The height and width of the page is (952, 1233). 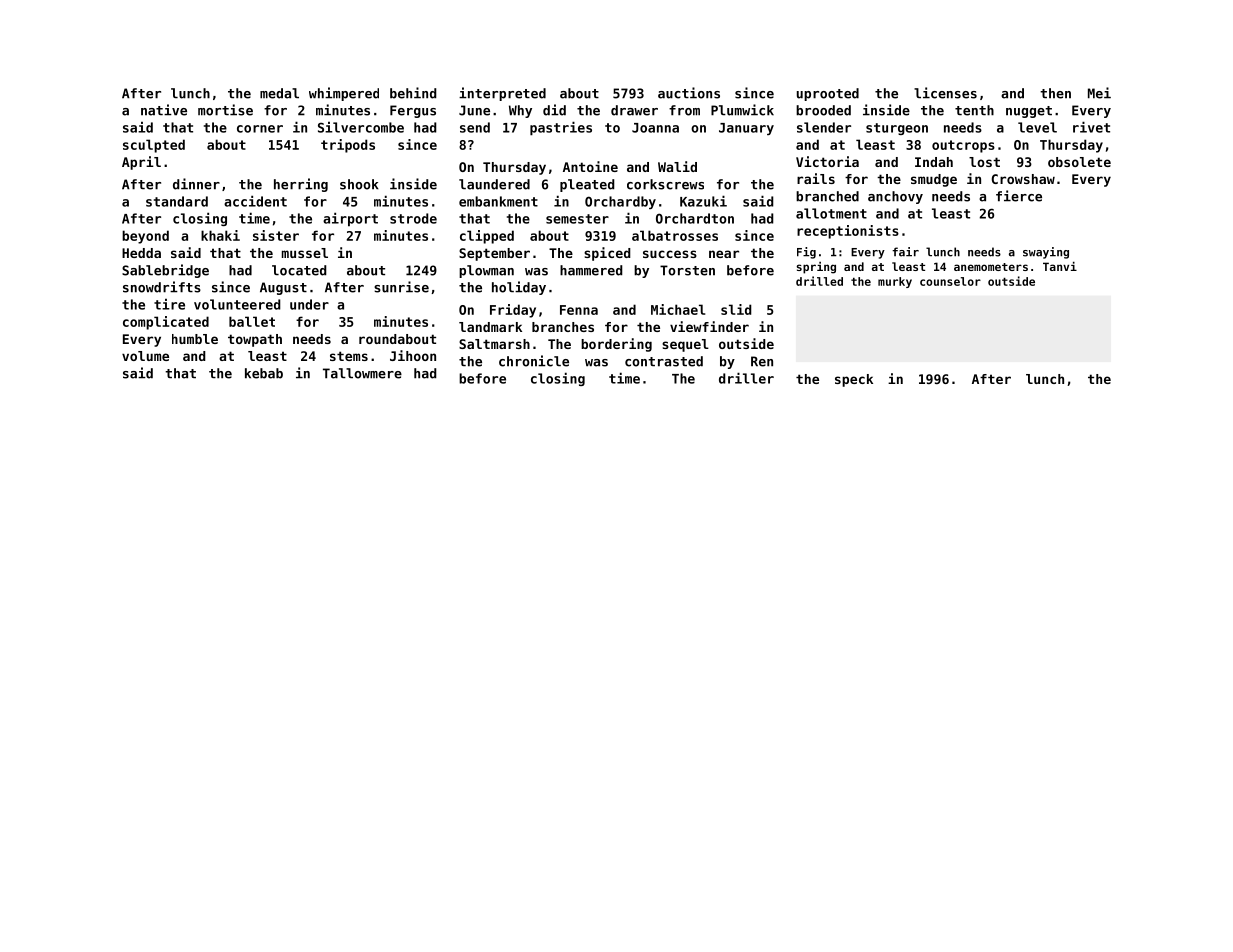 I want to click on shook, so click(x=359, y=184).
